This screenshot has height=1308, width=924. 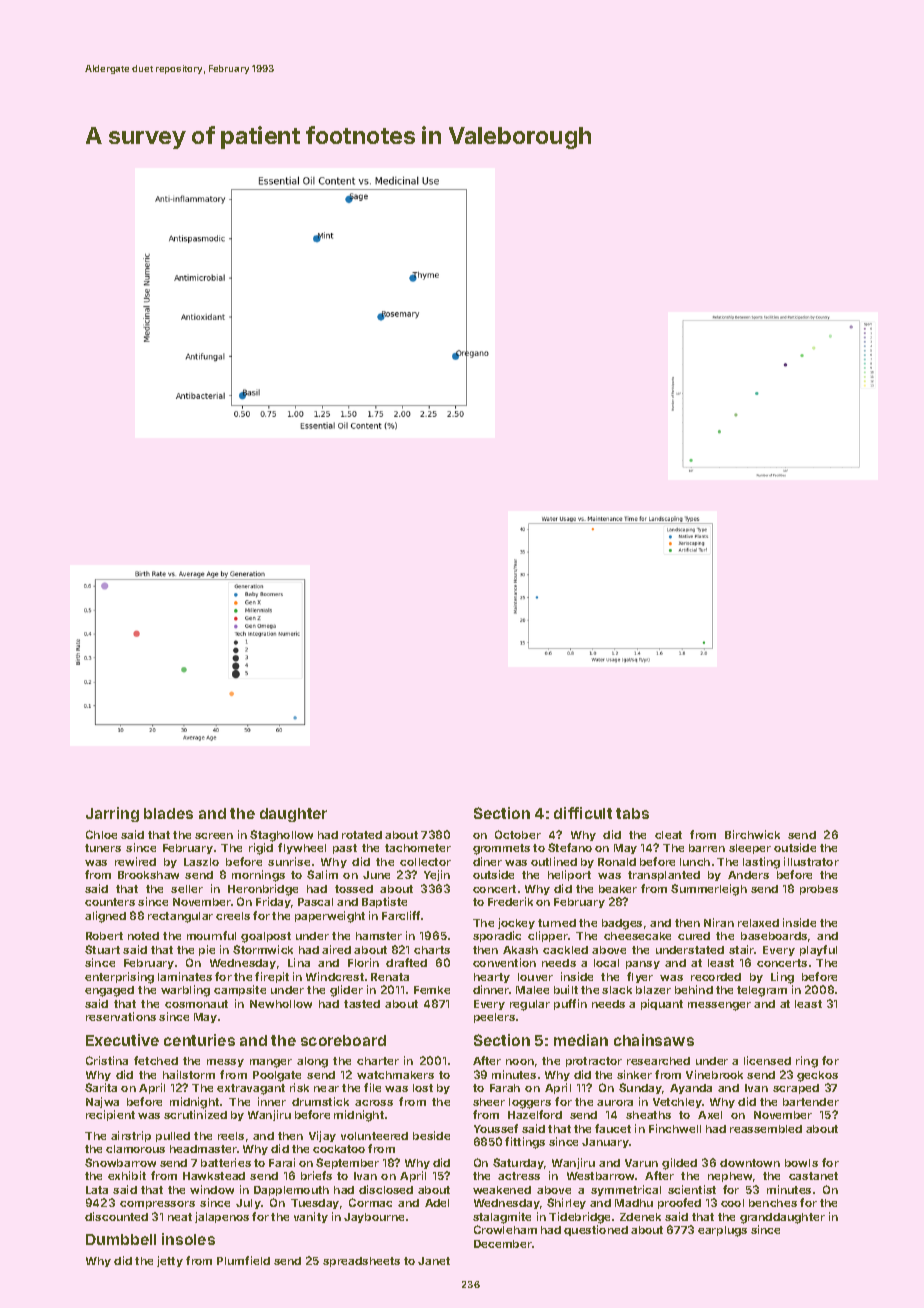 What do you see at coordinates (110, 1115) in the screenshot?
I see `recipient` at bounding box center [110, 1115].
